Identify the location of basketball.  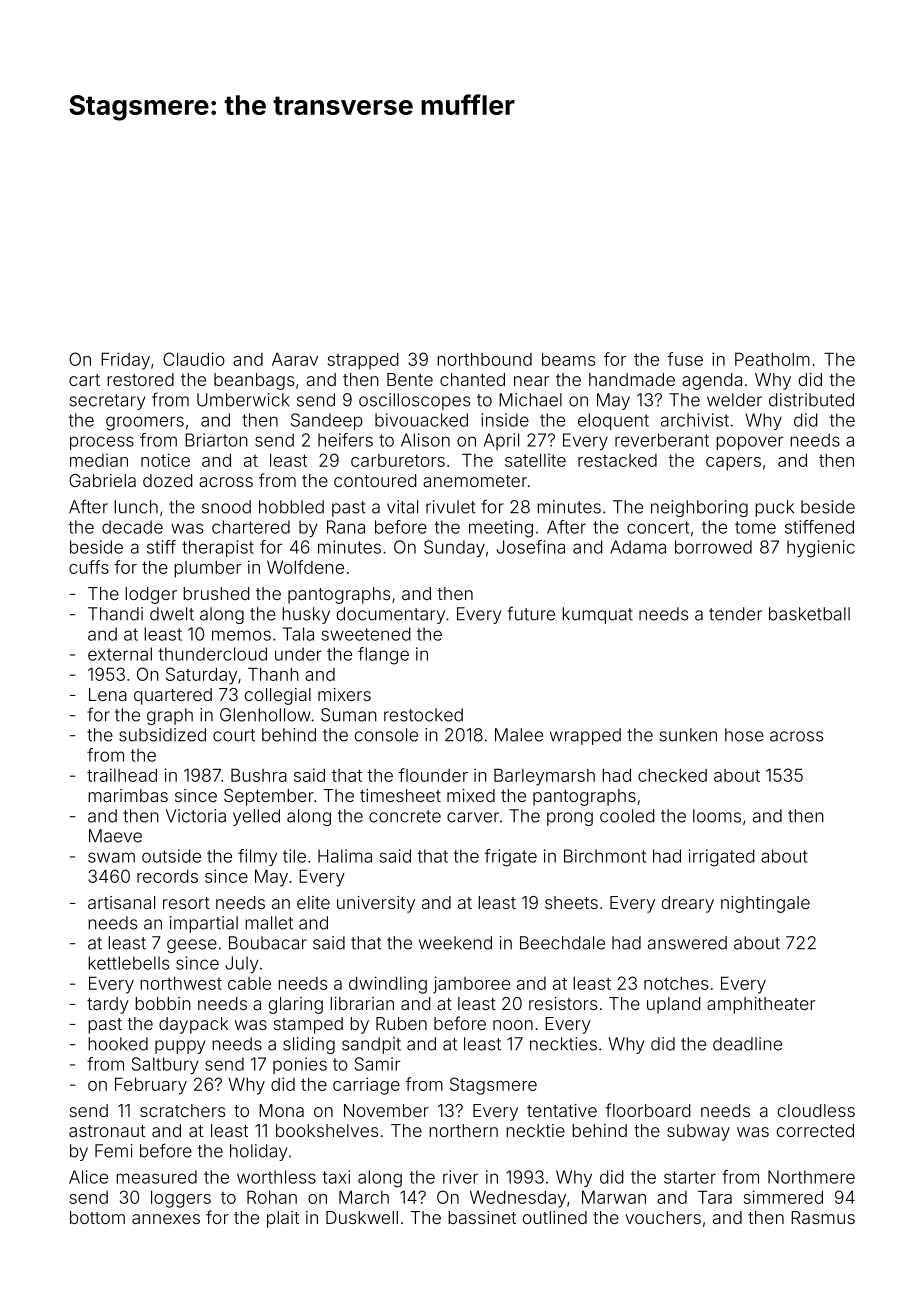
(809, 614).
